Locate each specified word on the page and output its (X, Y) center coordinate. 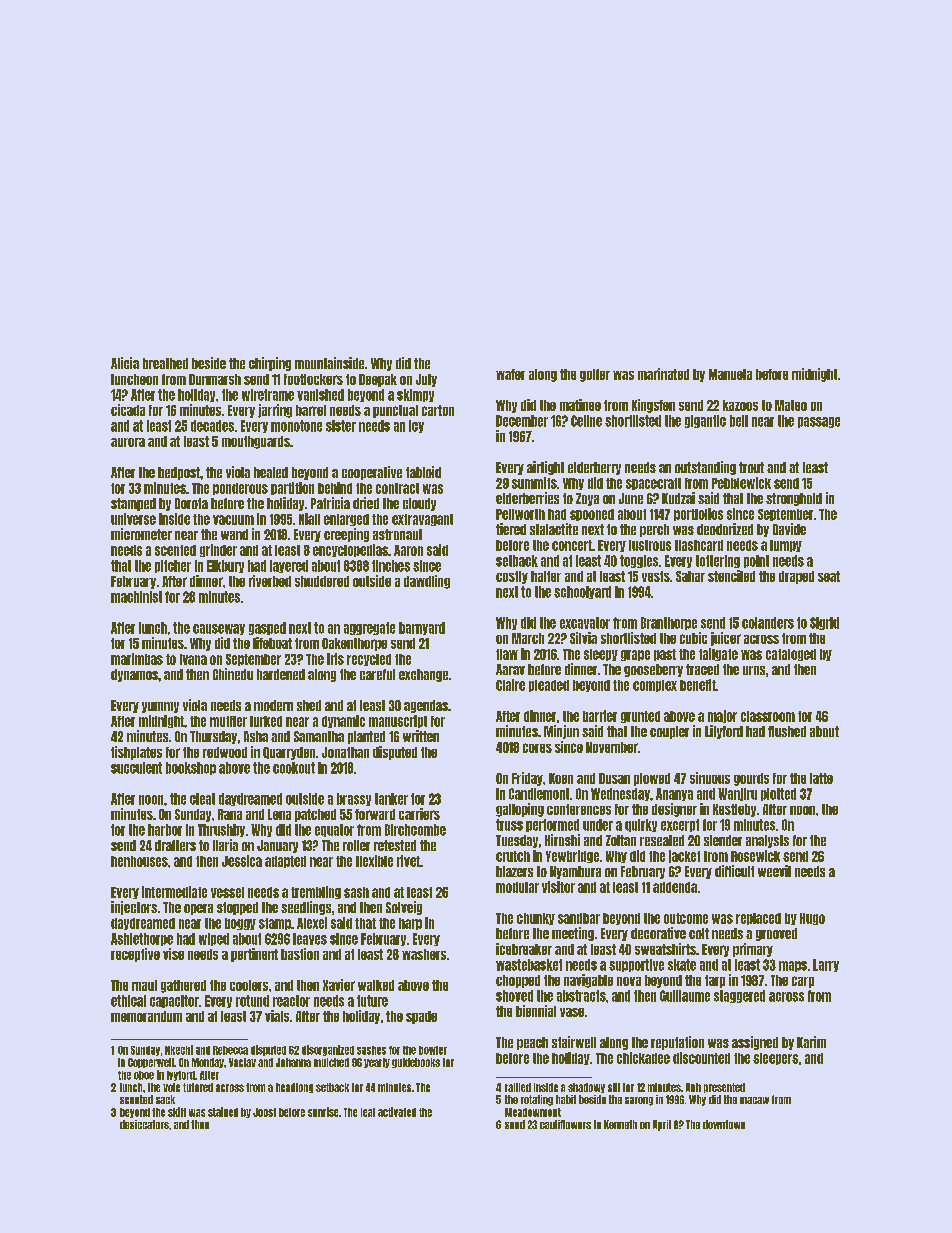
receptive (135, 955)
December (522, 421)
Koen (561, 778)
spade (421, 1017)
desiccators (144, 1124)
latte (821, 778)
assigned (755, 1043)
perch (654, 530)
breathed (165, 363)
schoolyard (582, 592)
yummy (160, 707)
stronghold (794, 499)
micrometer (141, 534)
